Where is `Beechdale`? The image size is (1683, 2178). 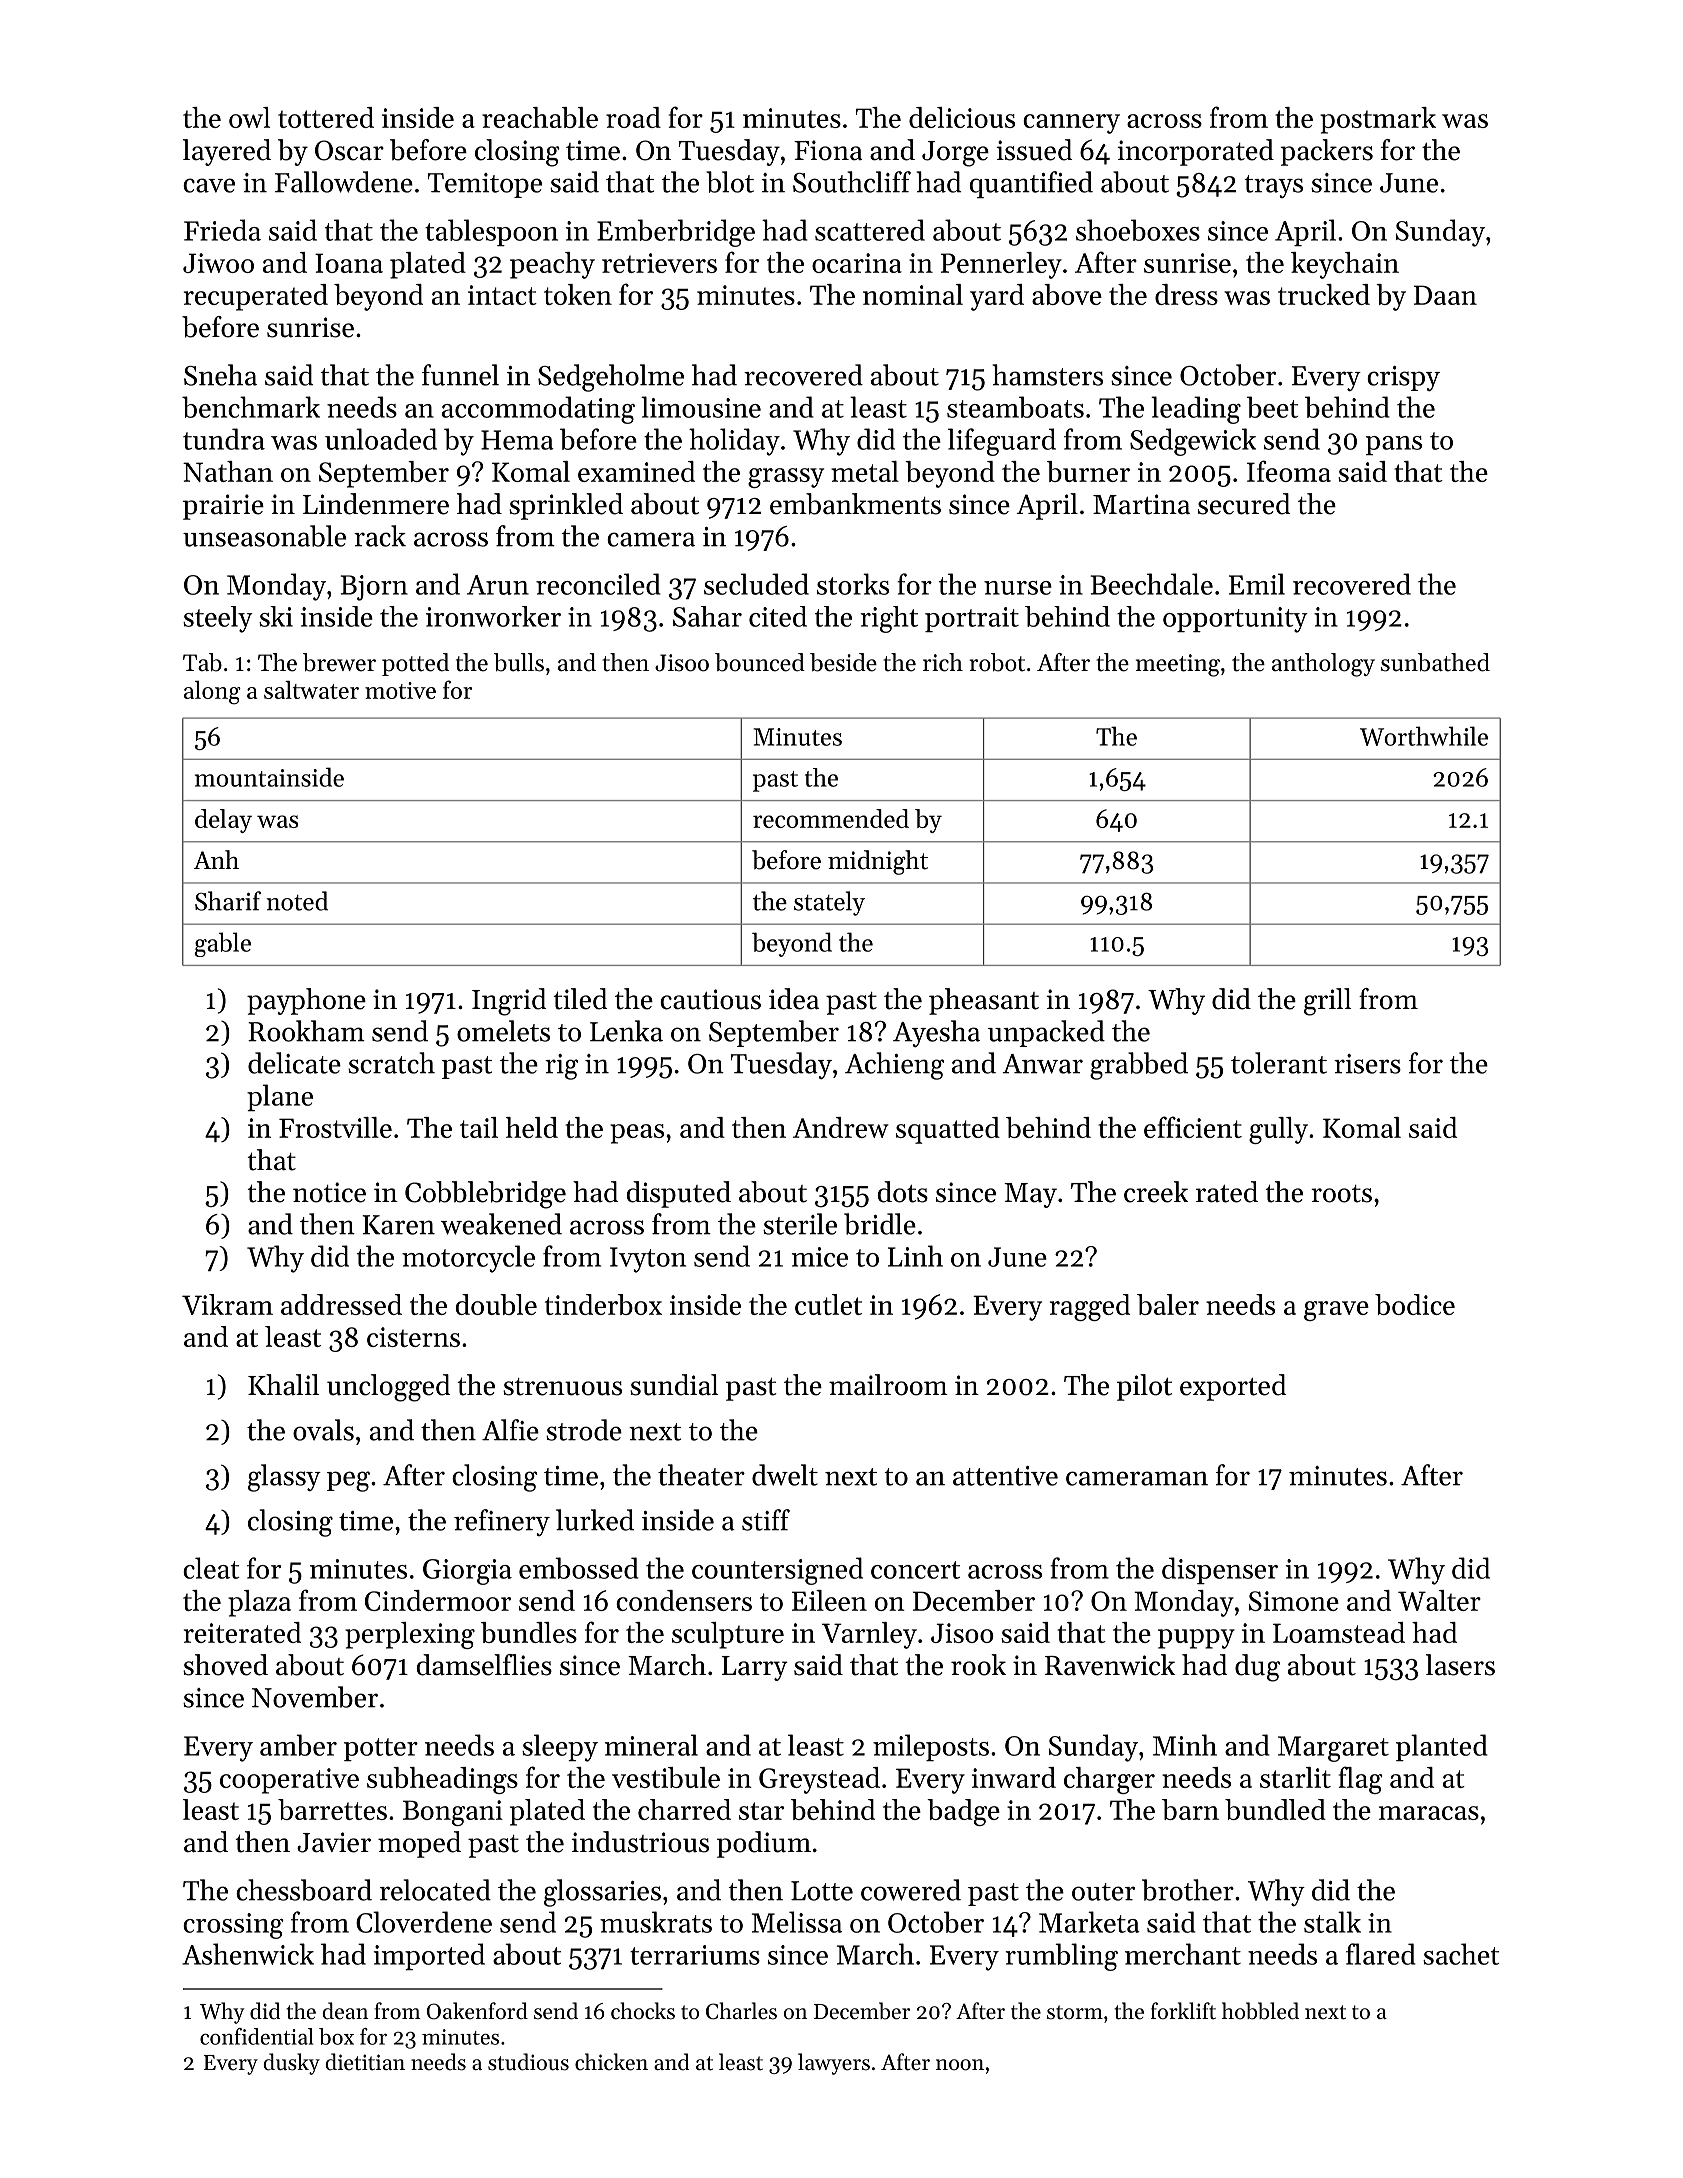
Beechdale is located at coordinates (1151, 584).
